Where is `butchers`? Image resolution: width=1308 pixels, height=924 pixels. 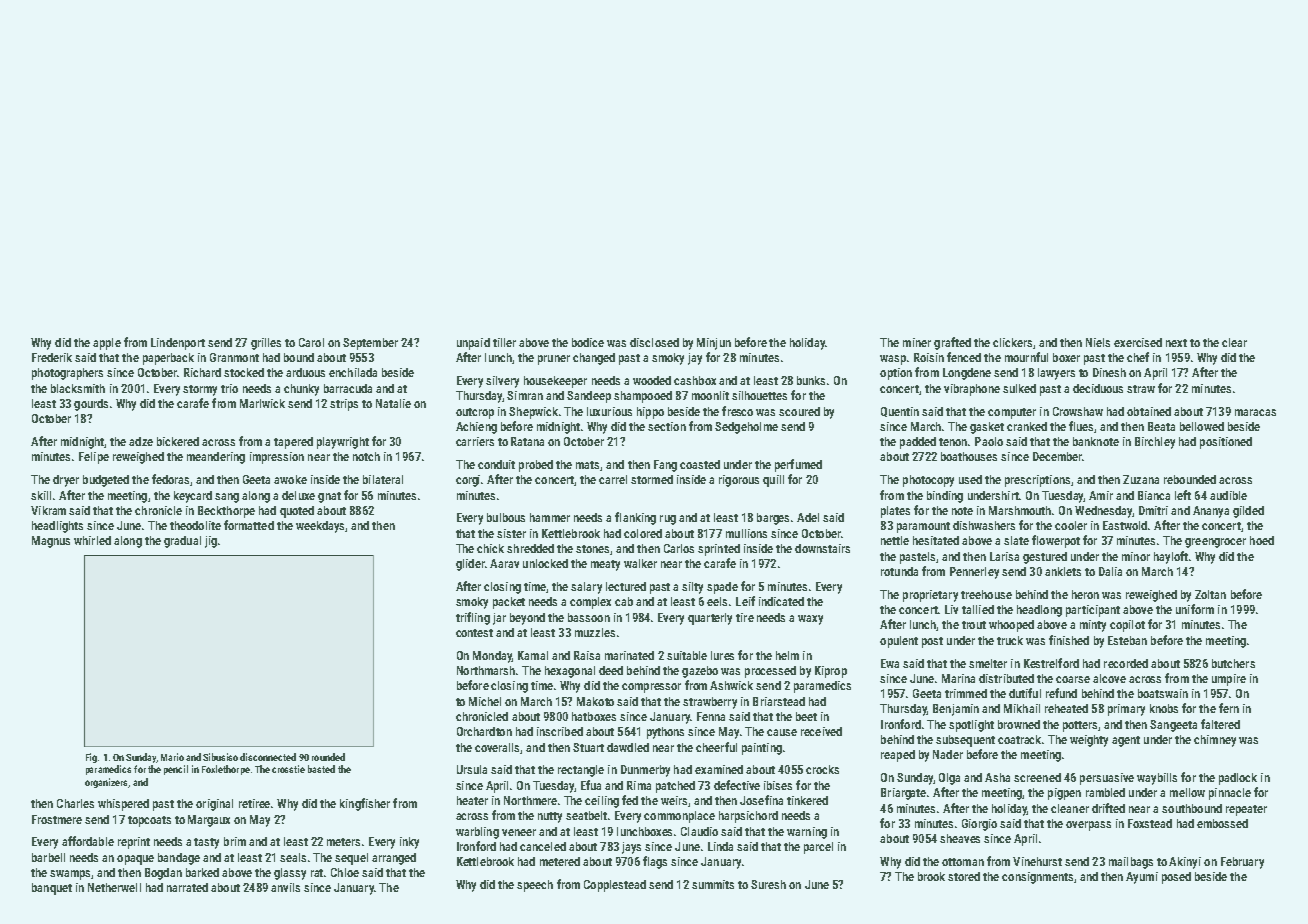
butchers is located at coordinates (1233, 663).
